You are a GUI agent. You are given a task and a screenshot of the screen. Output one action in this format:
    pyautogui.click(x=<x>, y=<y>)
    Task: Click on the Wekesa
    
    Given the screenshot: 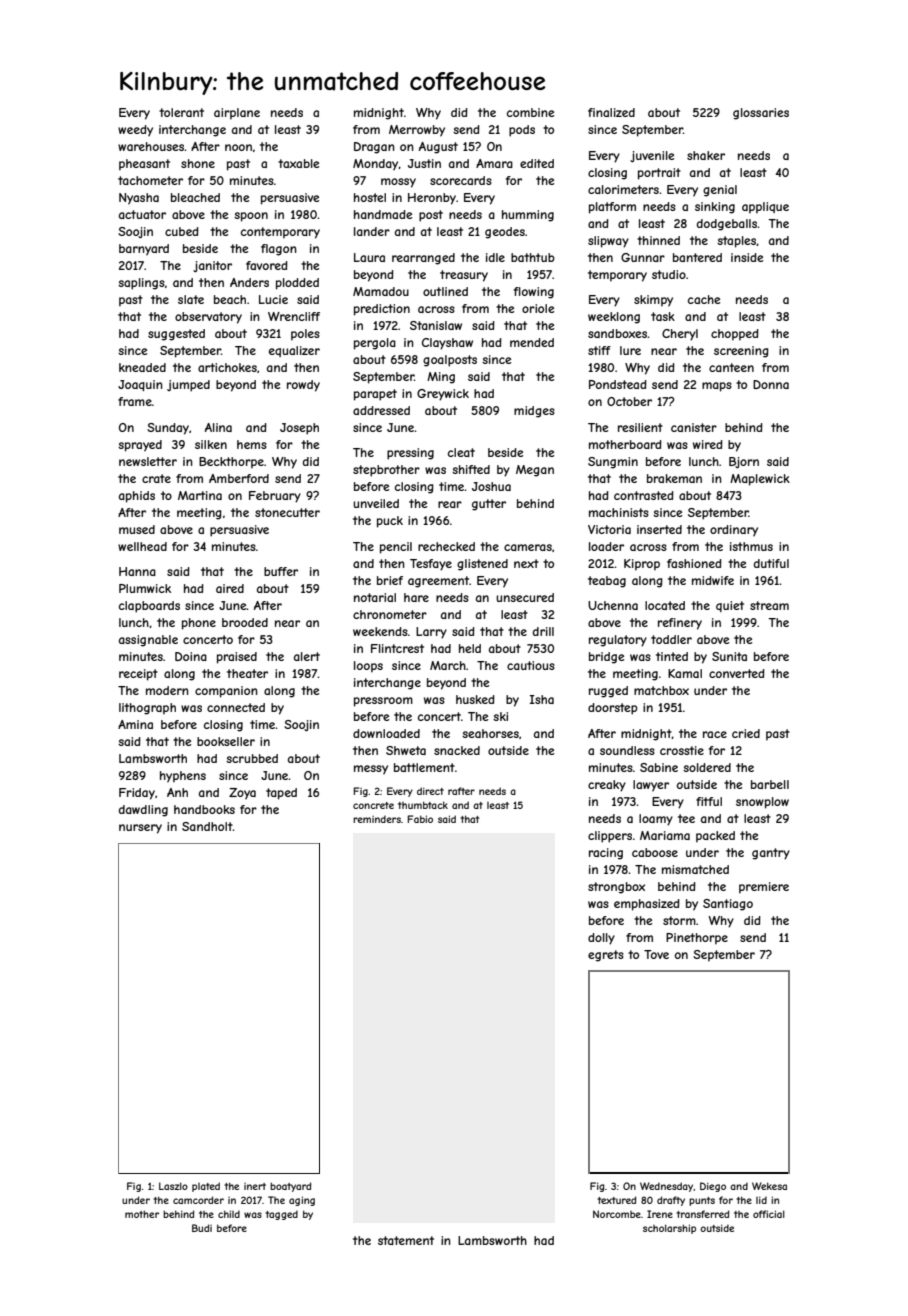 What is the action you would take?
    pyautogui.click(x=769, y=1186)
